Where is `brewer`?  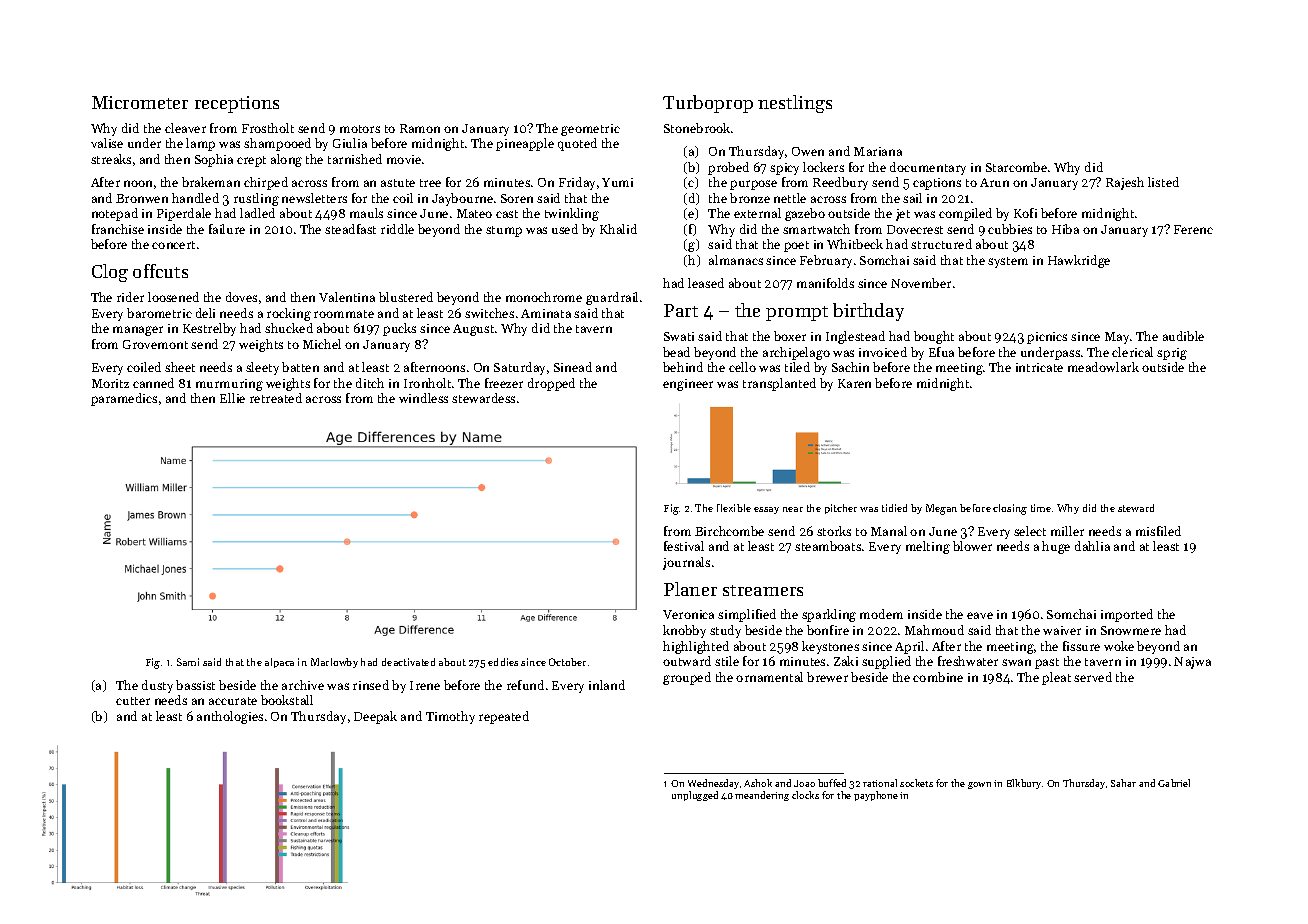
brewer is located at coordinates (827, 677).
